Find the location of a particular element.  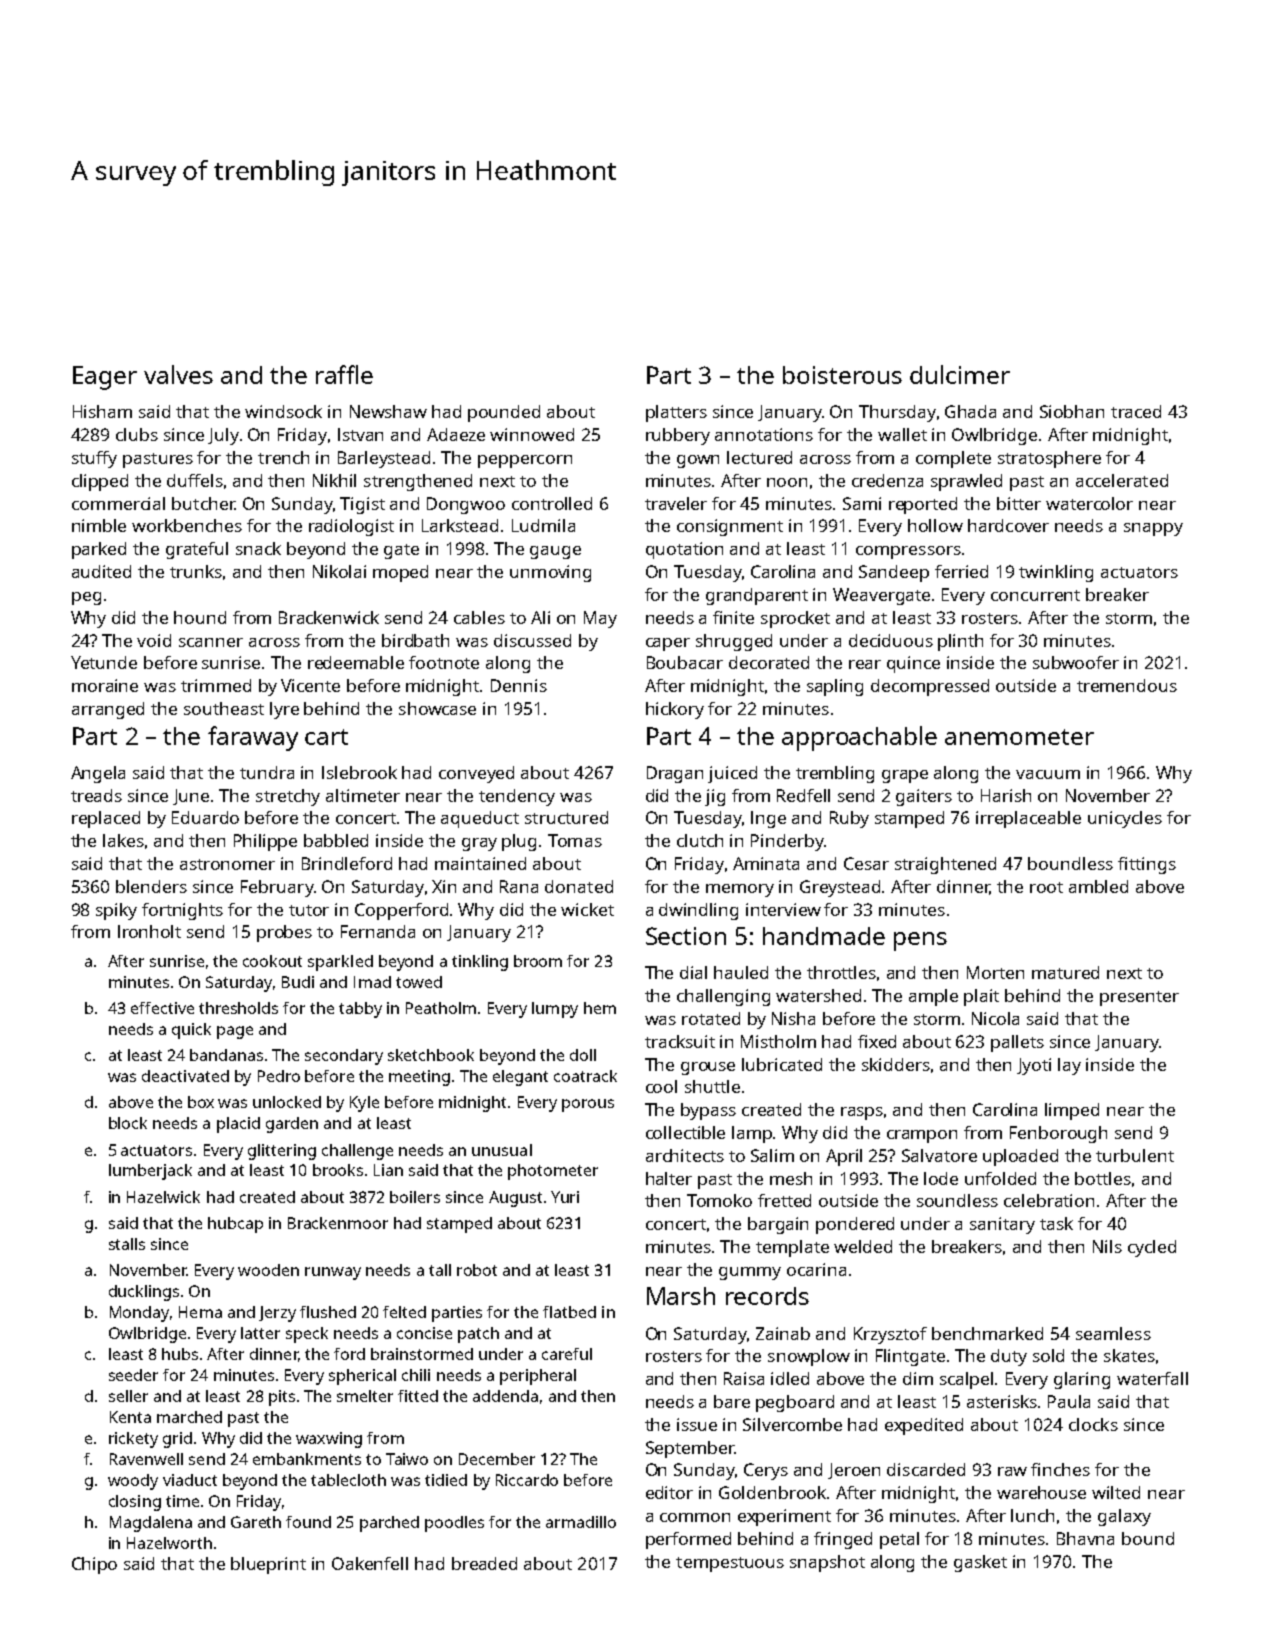

Gareth is located at coordinates (256, 1522).
